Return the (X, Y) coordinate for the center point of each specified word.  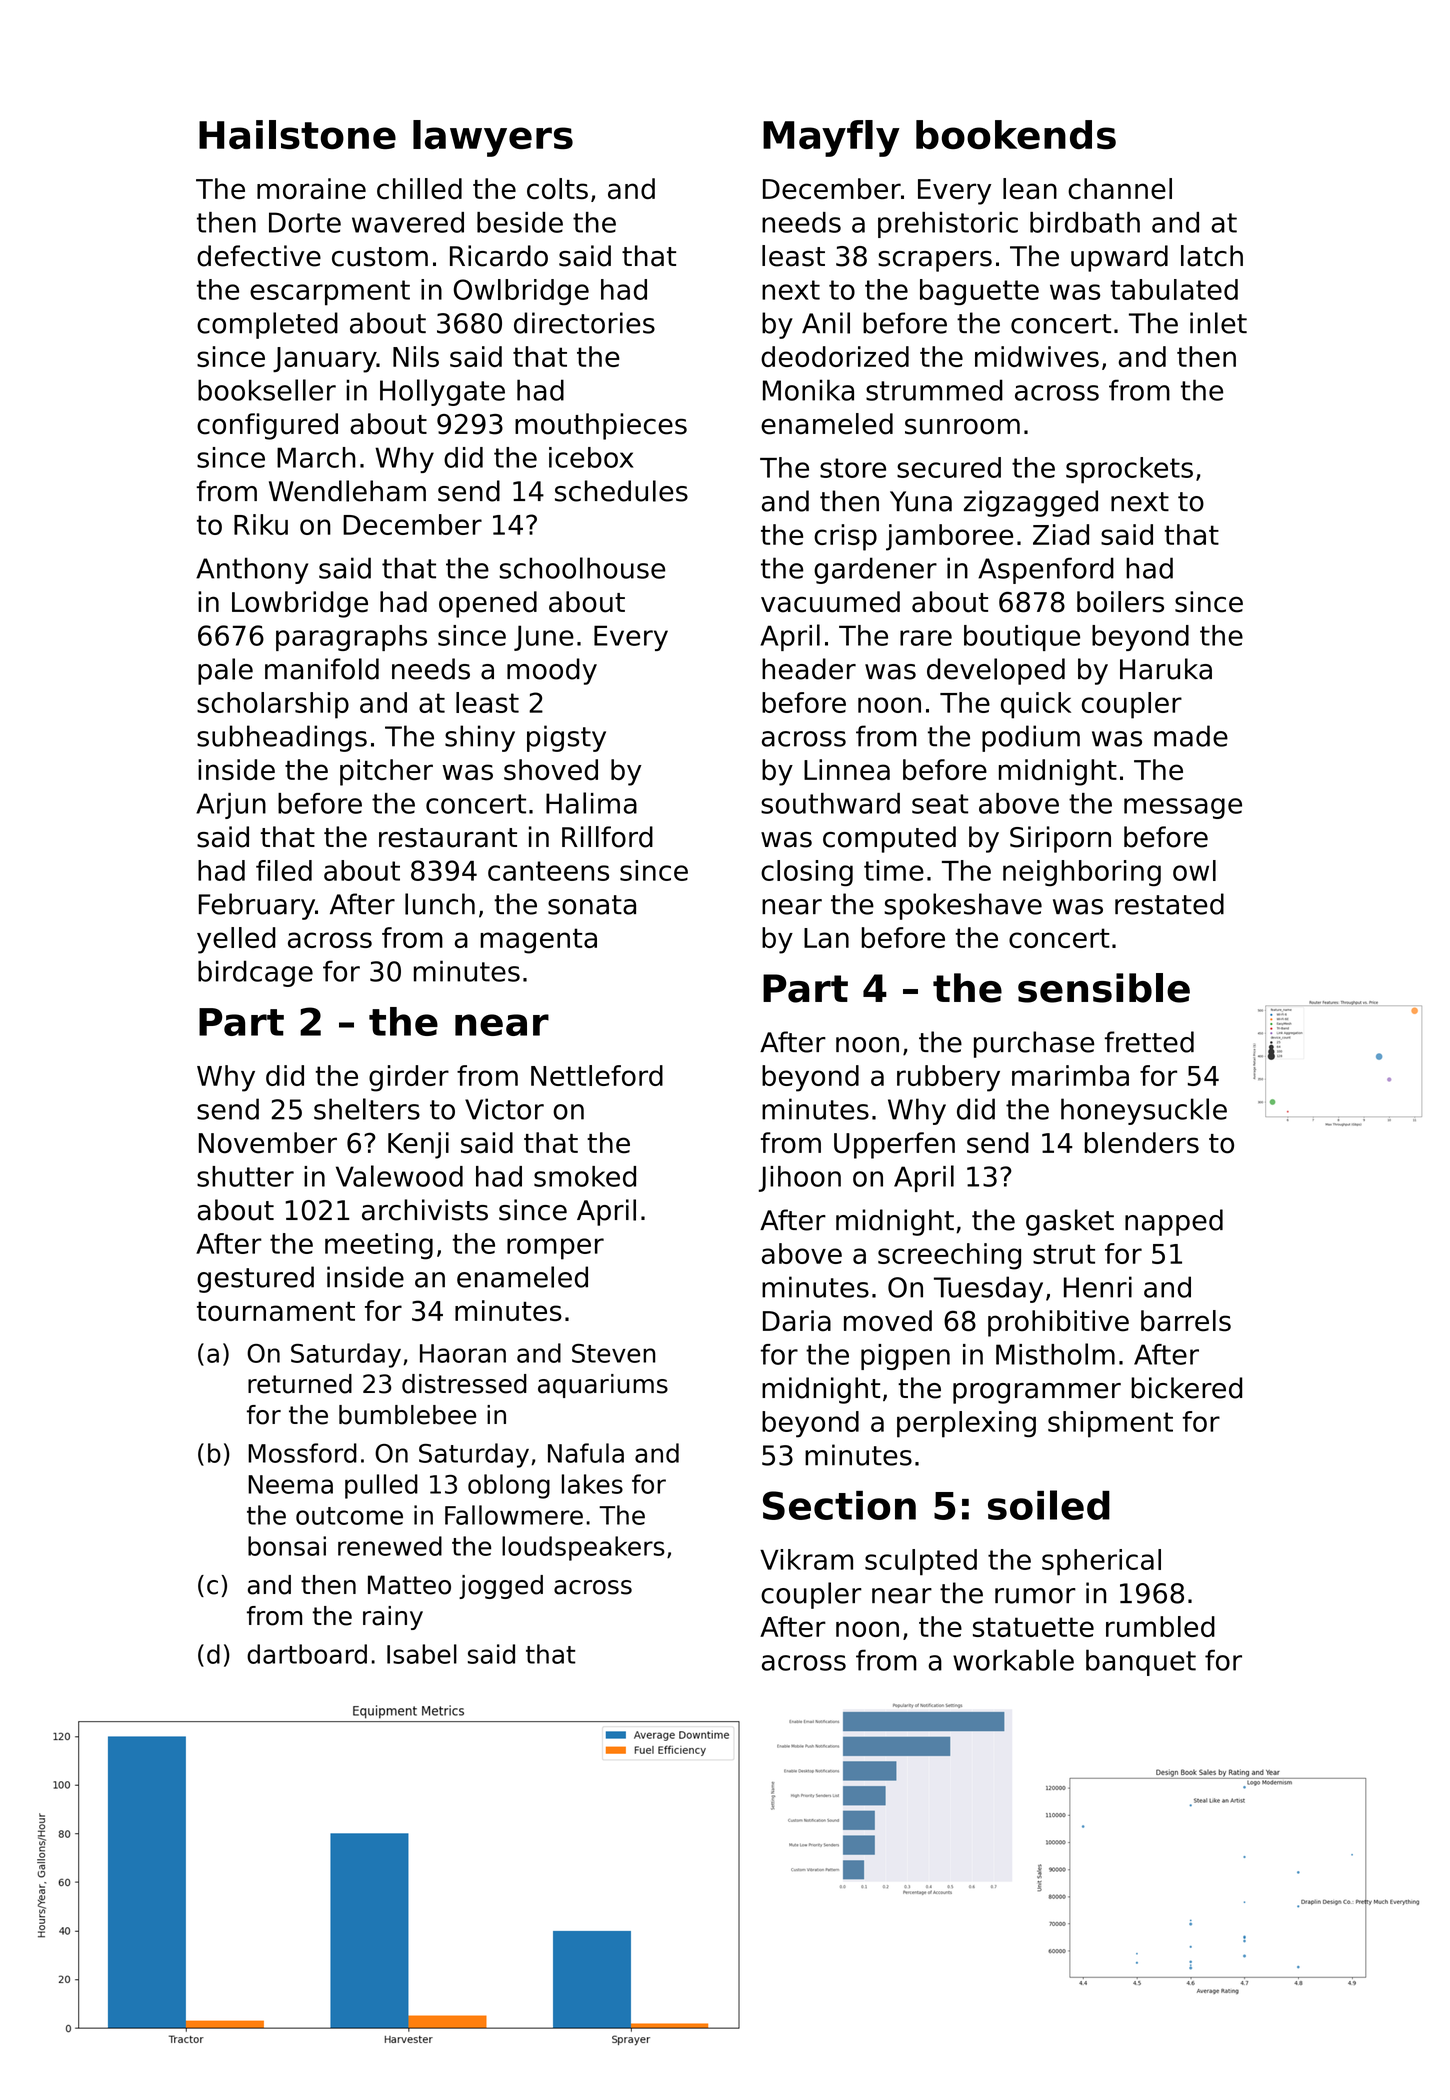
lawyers (493, 138)
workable (1013, 1660)
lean (1030, 189)
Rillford (607, 837)
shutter (245, 1176)
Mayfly (831, 138)
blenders (1142, 1143)
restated (1169, 904)
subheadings (282, 738)
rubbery (948, 1078)
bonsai (287, 1546)
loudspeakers (583, 1548)
